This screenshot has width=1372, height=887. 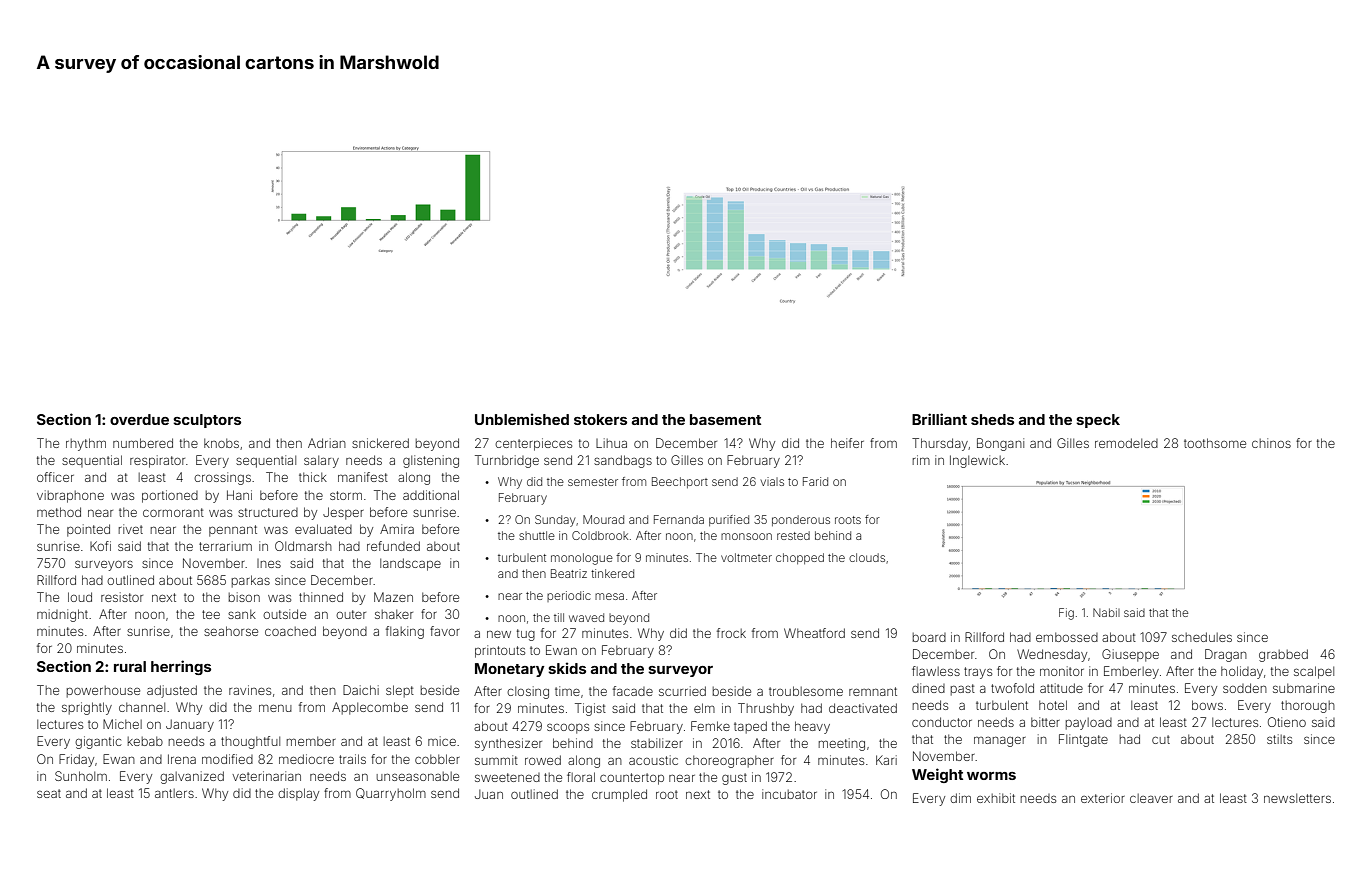 I want to click on chopped, so click(x=800, y=558).
